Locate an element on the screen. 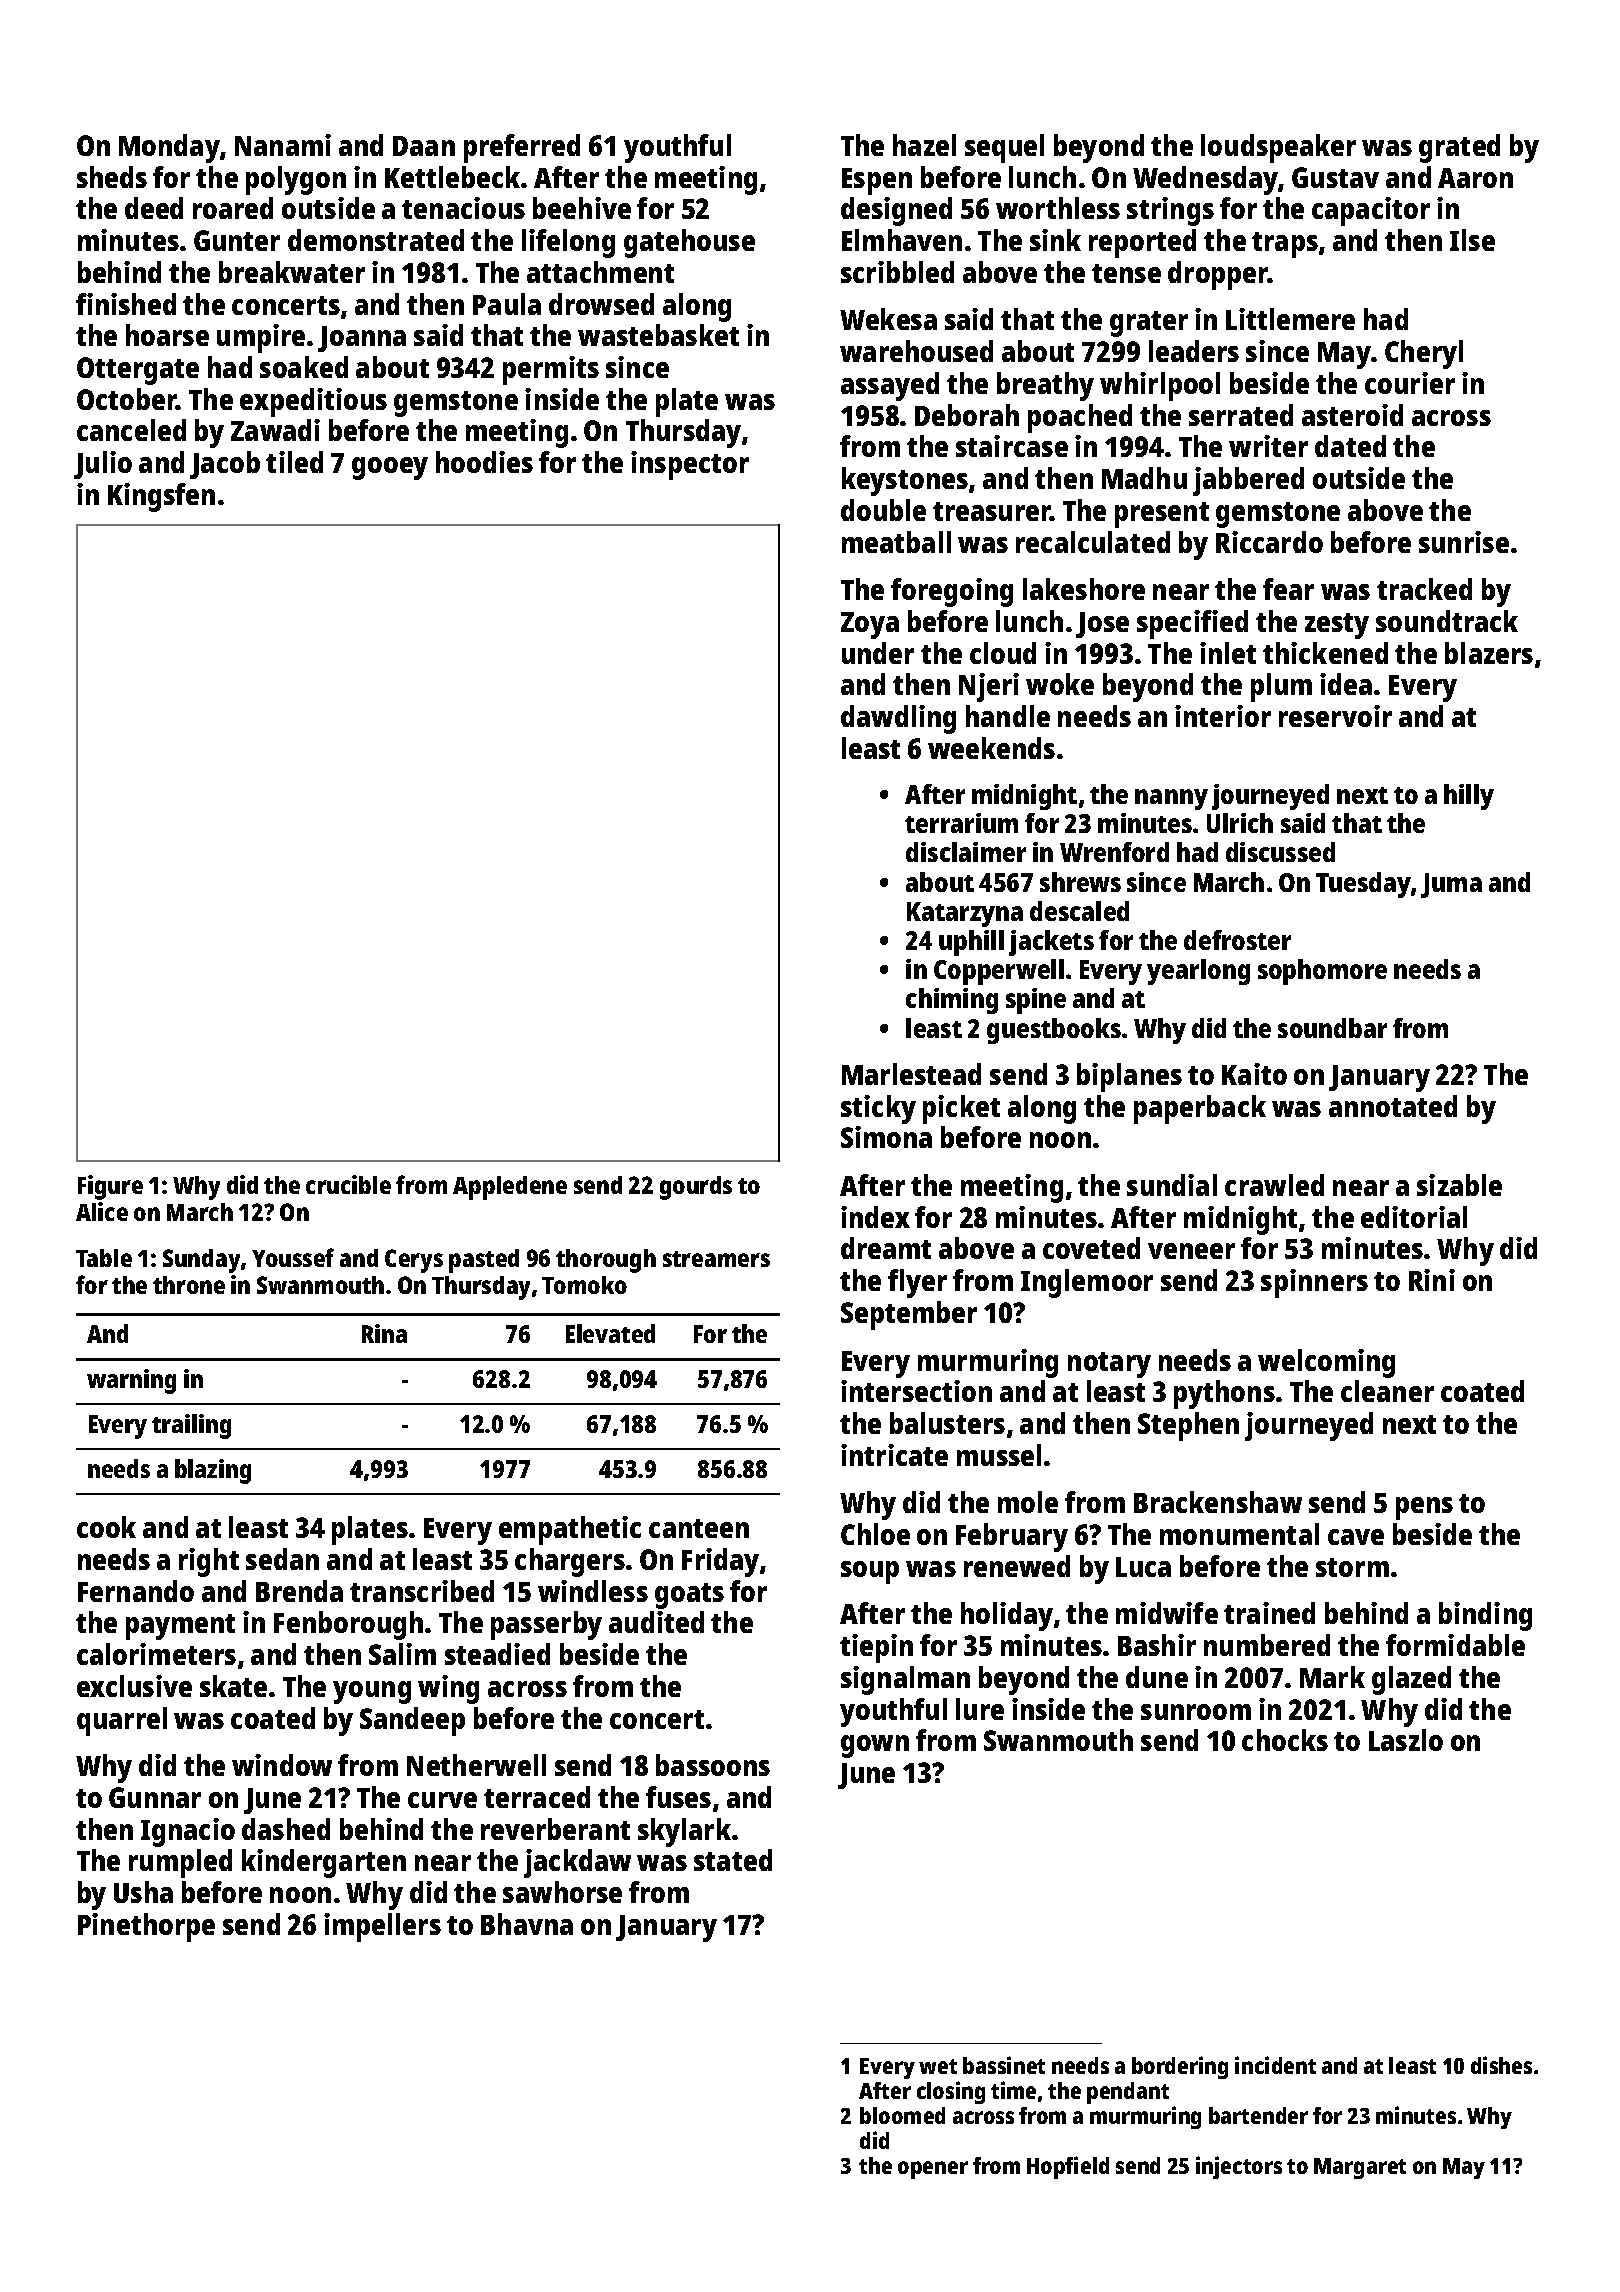  gooey is located at coordinates (390, 468).
